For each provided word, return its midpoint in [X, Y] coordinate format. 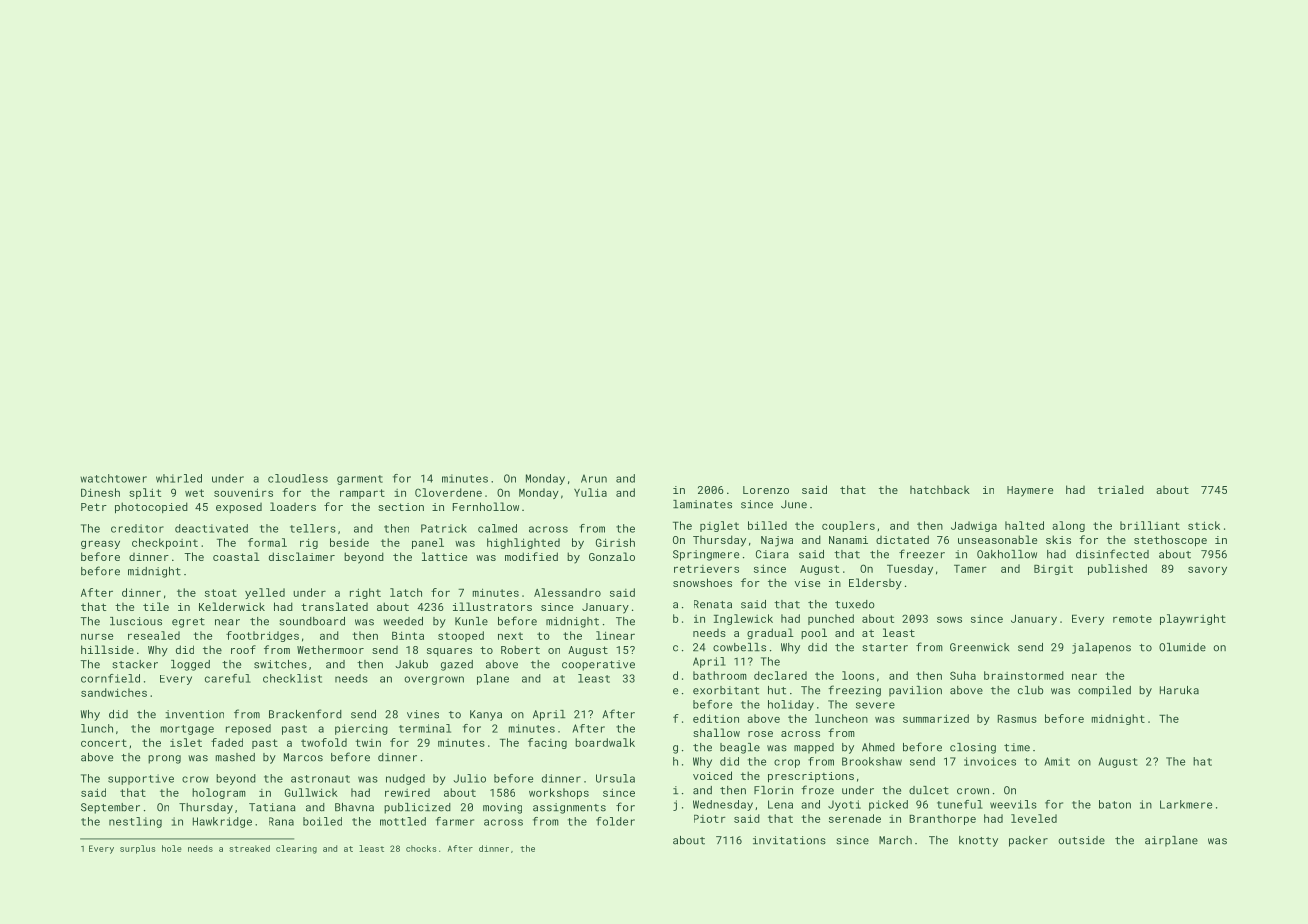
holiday [791, 705]
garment [360, 480]
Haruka [1179, 690]
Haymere [1030, 491]
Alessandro [567, 592]
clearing [296, 849]
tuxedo [855, 604]
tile [156, 606]
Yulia [590, 492]
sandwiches [114, 692]
